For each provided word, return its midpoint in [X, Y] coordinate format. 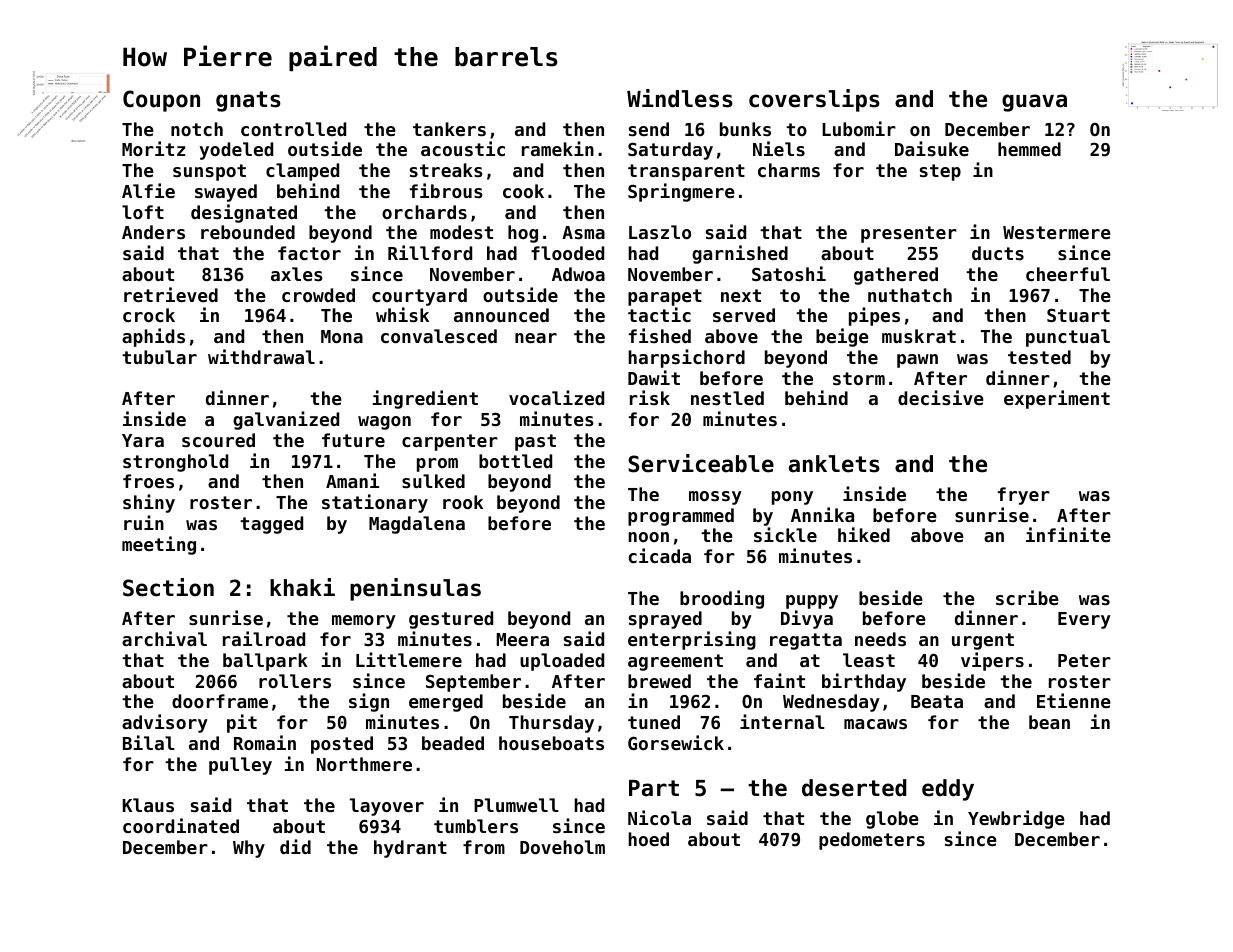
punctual [1068, 338]
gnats [248, 101]
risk [650, 397]
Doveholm [562, 847]
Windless [680, 98]
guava [1034, 103]
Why [249, 849]
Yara [143, 440]
